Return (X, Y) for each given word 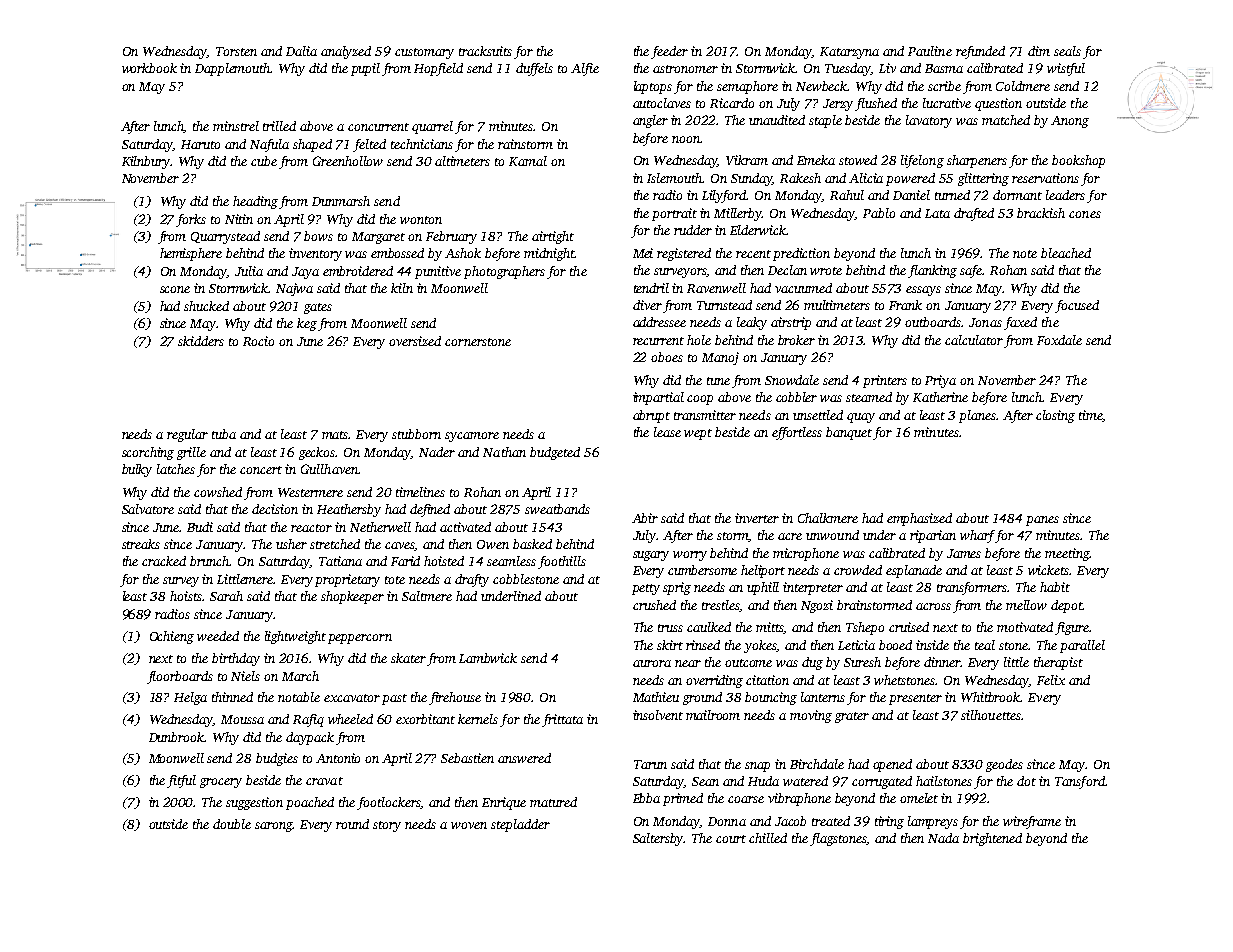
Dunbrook (177, 737)
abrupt (651, 416)
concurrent (378, 127)
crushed (654, 605)
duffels (534, 69)
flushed (876, 104)
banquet (849, 433)
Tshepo (865, 628)
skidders (201, 341)
